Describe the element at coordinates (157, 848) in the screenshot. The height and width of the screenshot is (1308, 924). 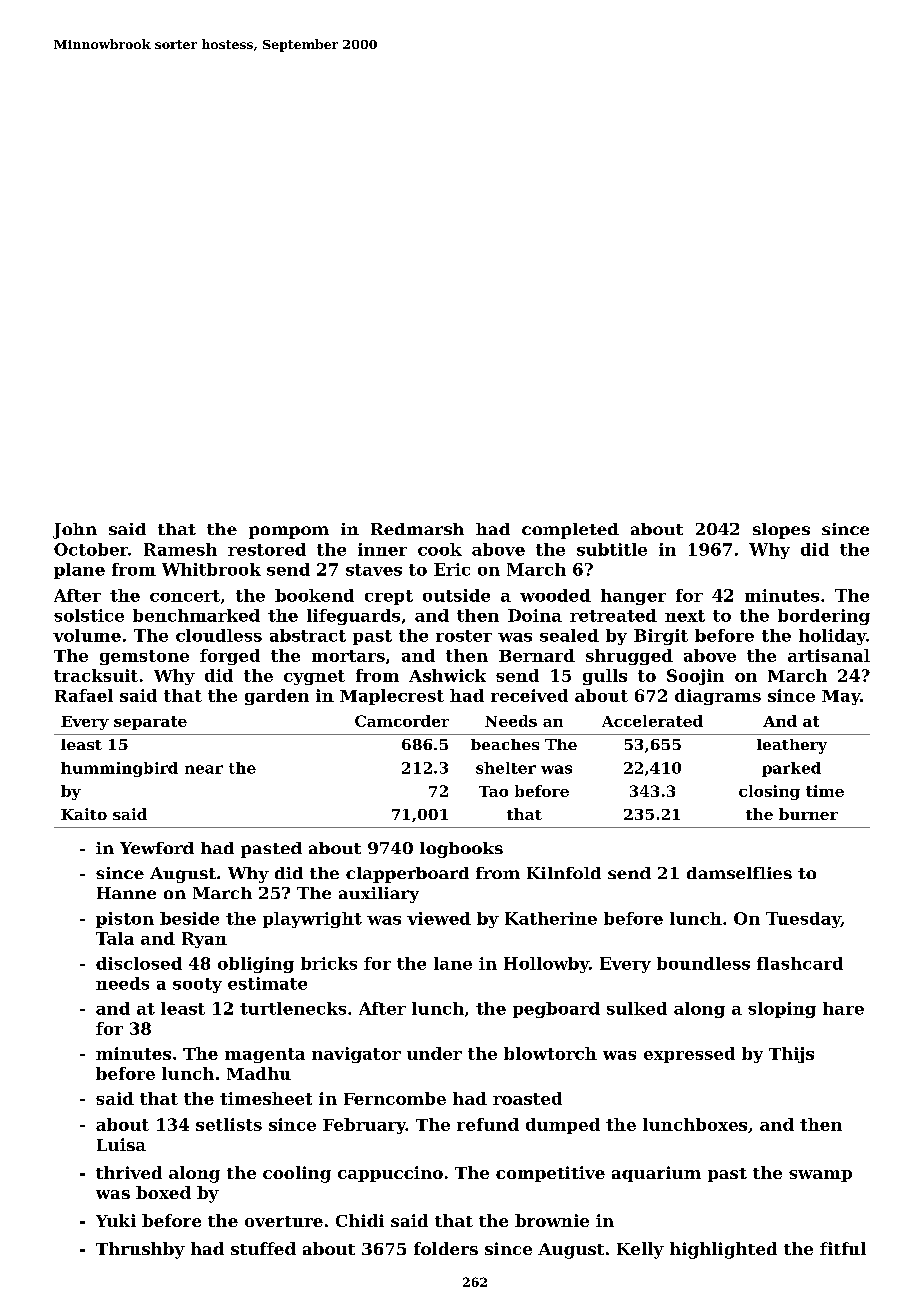
I see `Yewford` at that location.
